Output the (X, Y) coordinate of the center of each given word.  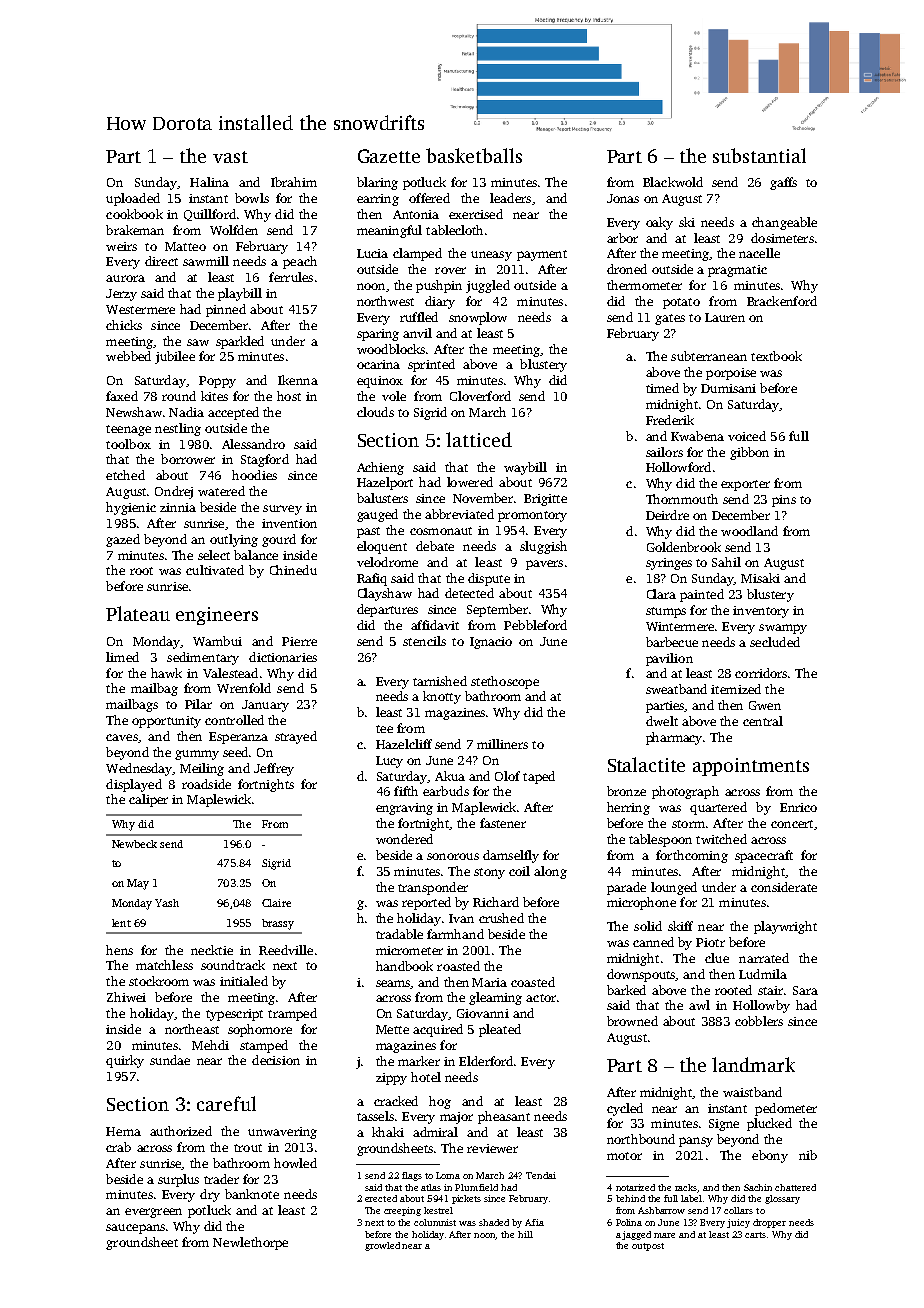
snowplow (478, 318)
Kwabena (697, 436)
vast (230, 157)
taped (539, 777)
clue (717, 958)
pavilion (669, 659)
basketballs (474, 155)
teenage (128, 430)
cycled (625, 1109)
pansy (696, 1142)
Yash (167, 903)
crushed (501, 918)
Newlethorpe (250, 1243)
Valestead (230, 673)
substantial (759, 155)
